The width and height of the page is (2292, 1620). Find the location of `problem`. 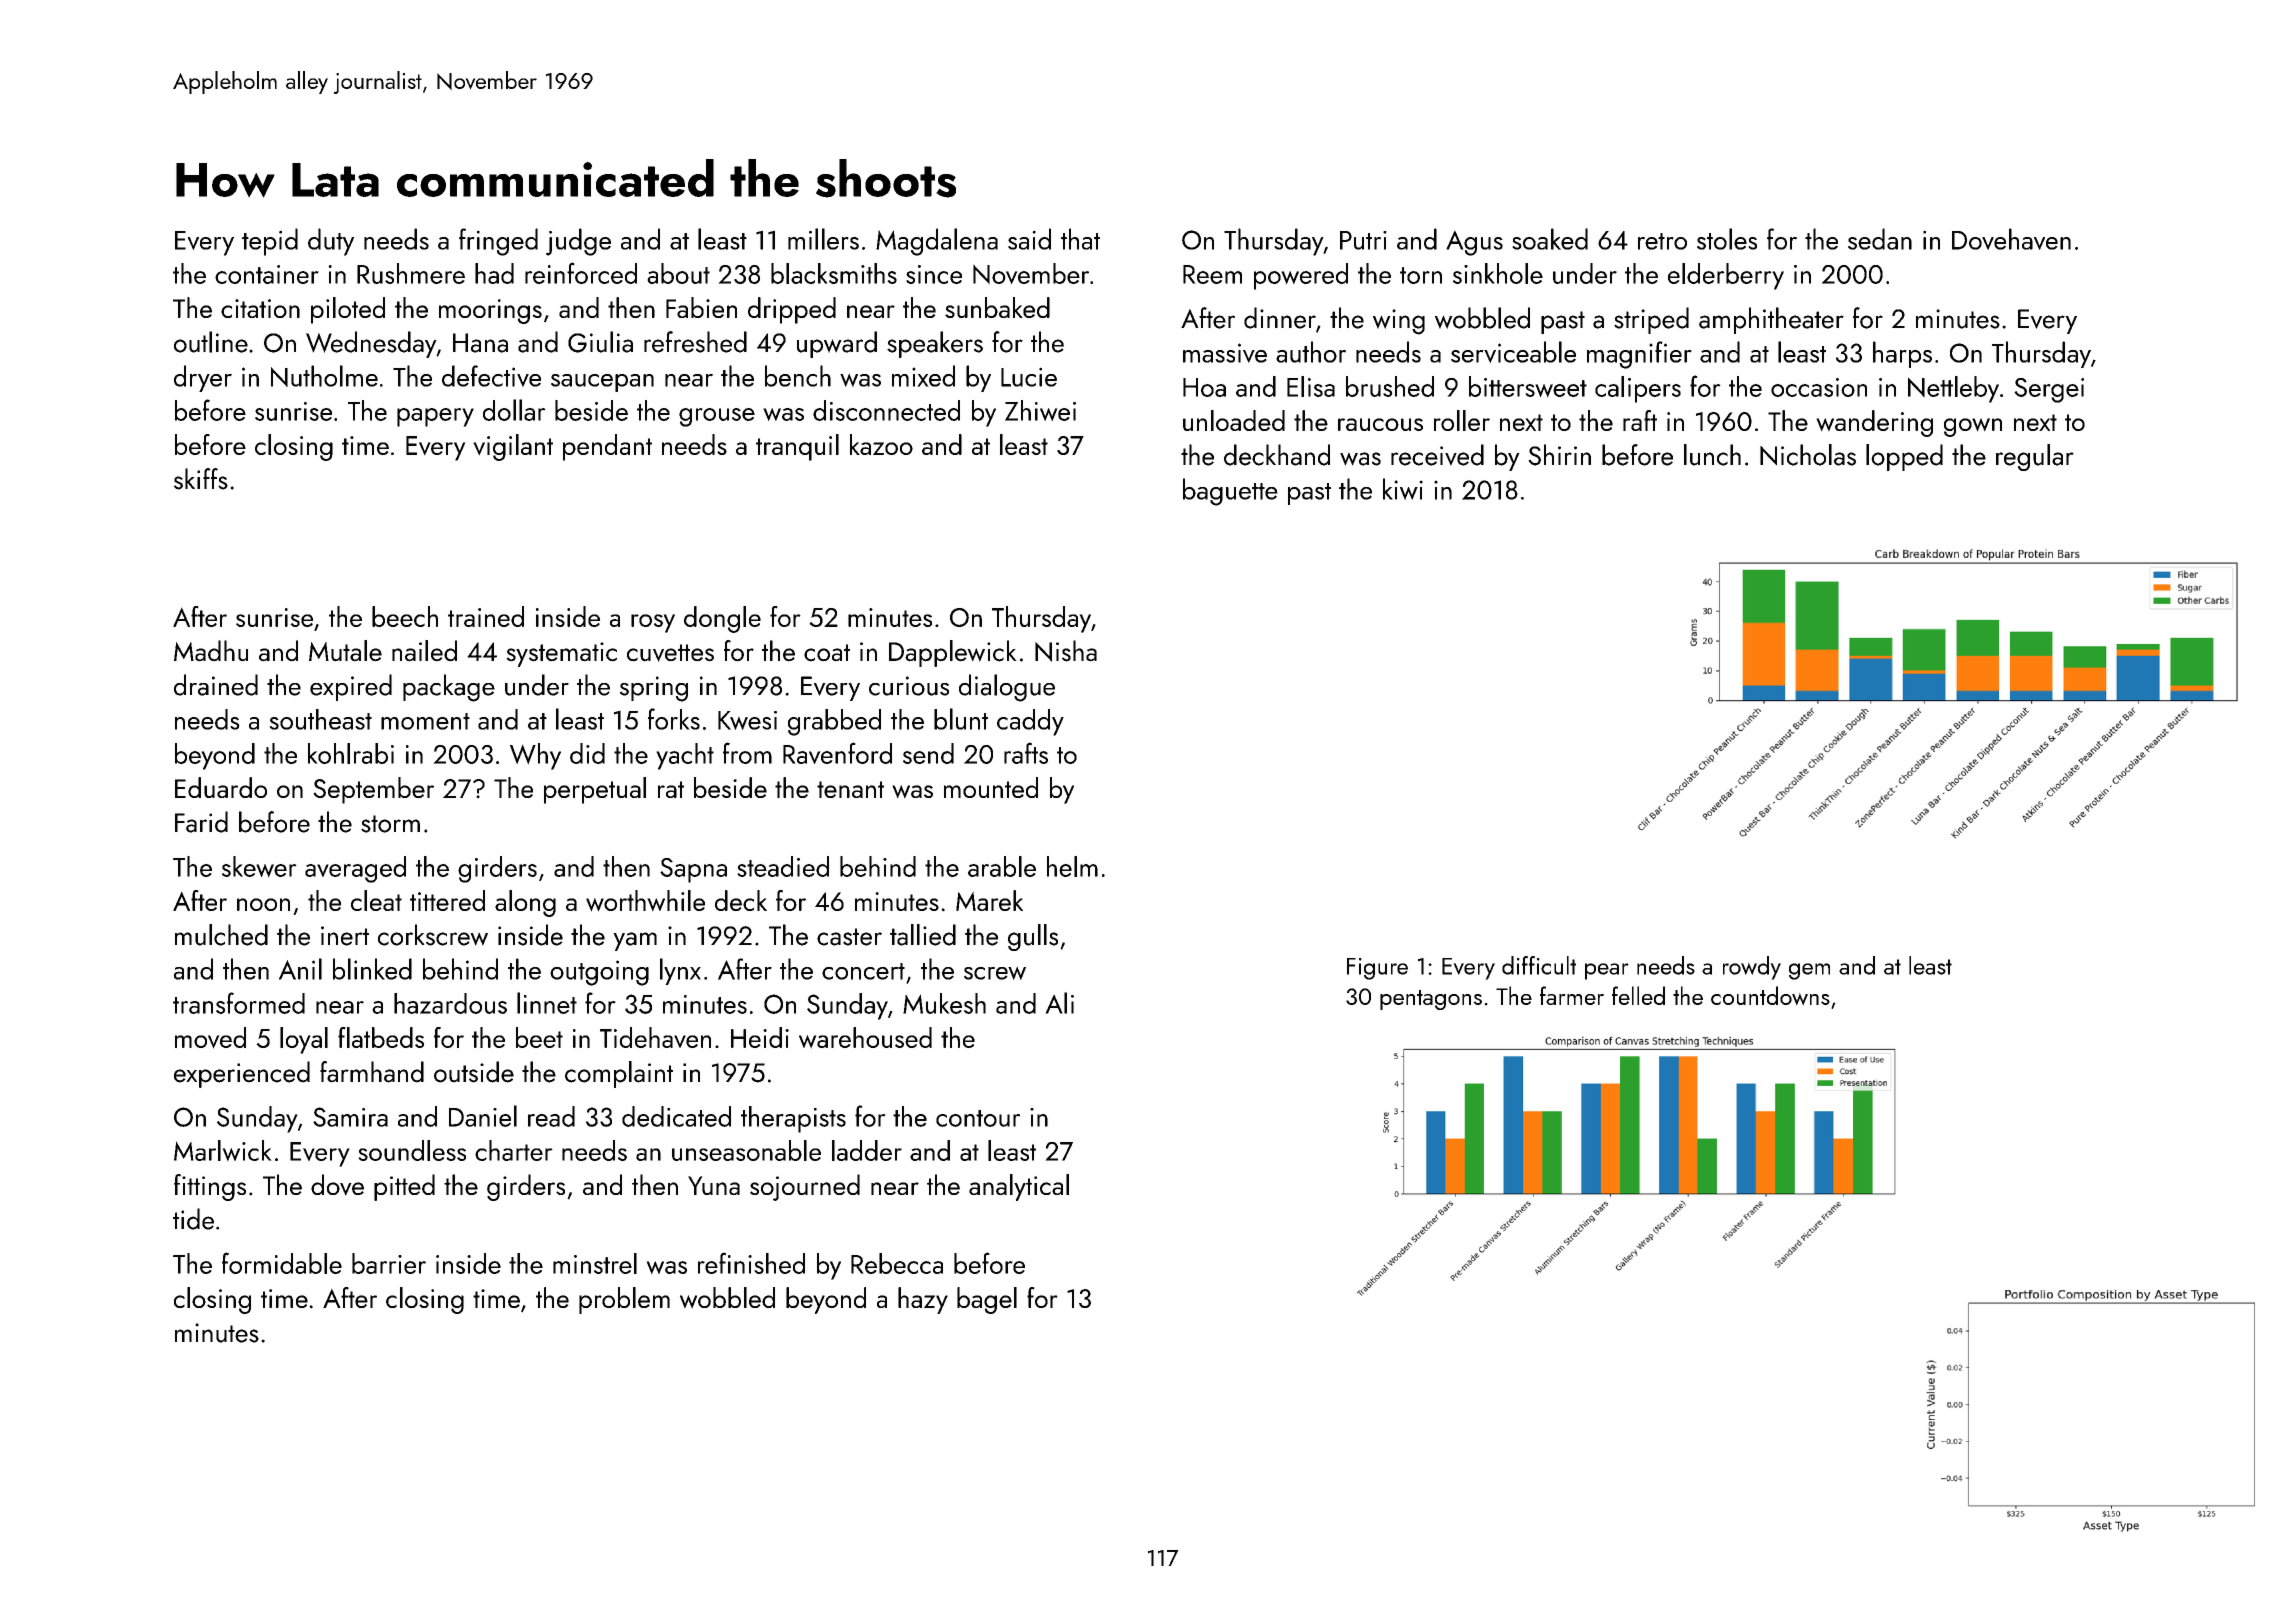

problem is located at coordinates (624, 1300).
